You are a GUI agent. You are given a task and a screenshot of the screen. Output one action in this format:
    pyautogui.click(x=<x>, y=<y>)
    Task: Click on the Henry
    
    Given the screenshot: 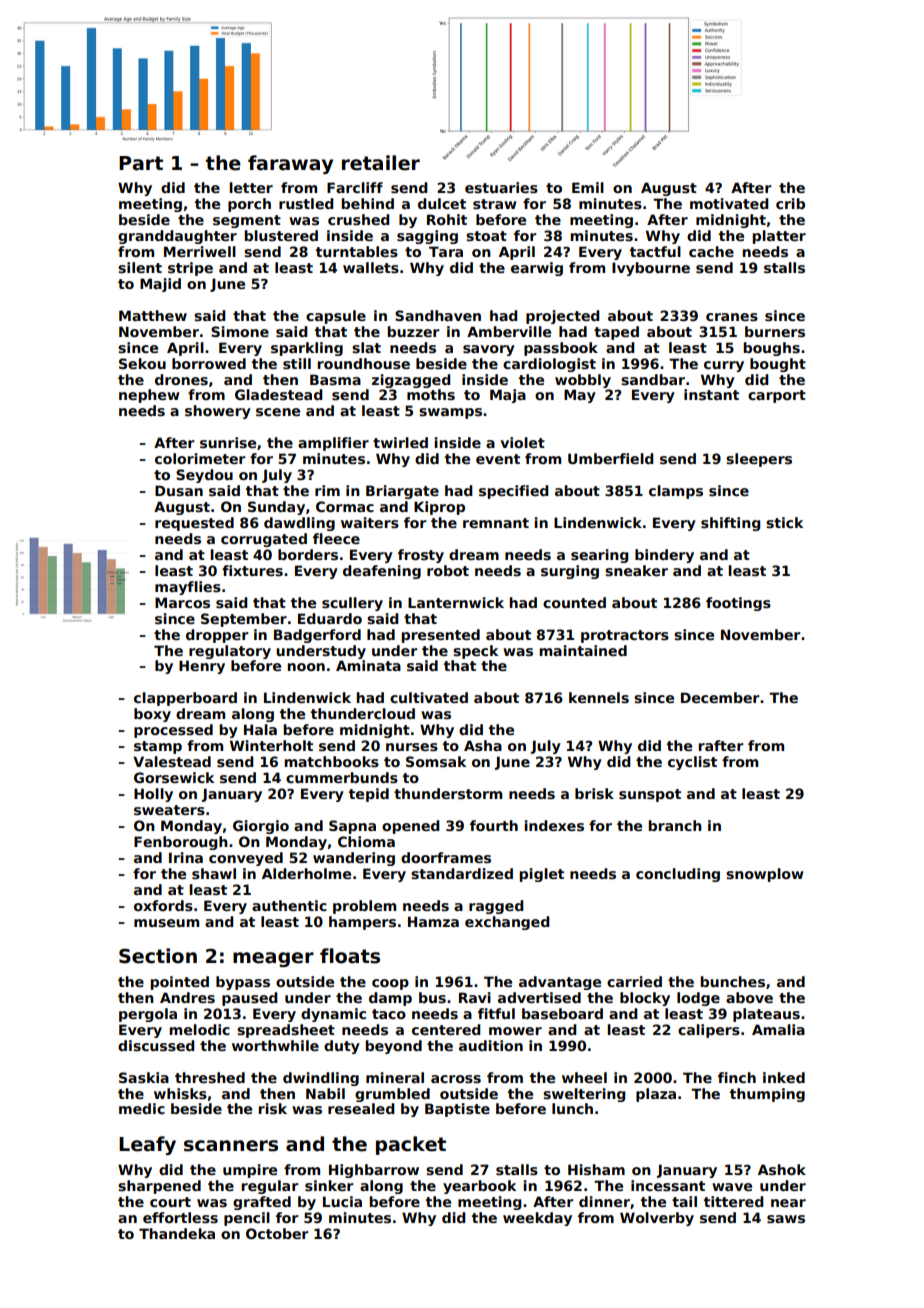 What is the action you would take?
    pyautogui.click(x=202, y=667)
